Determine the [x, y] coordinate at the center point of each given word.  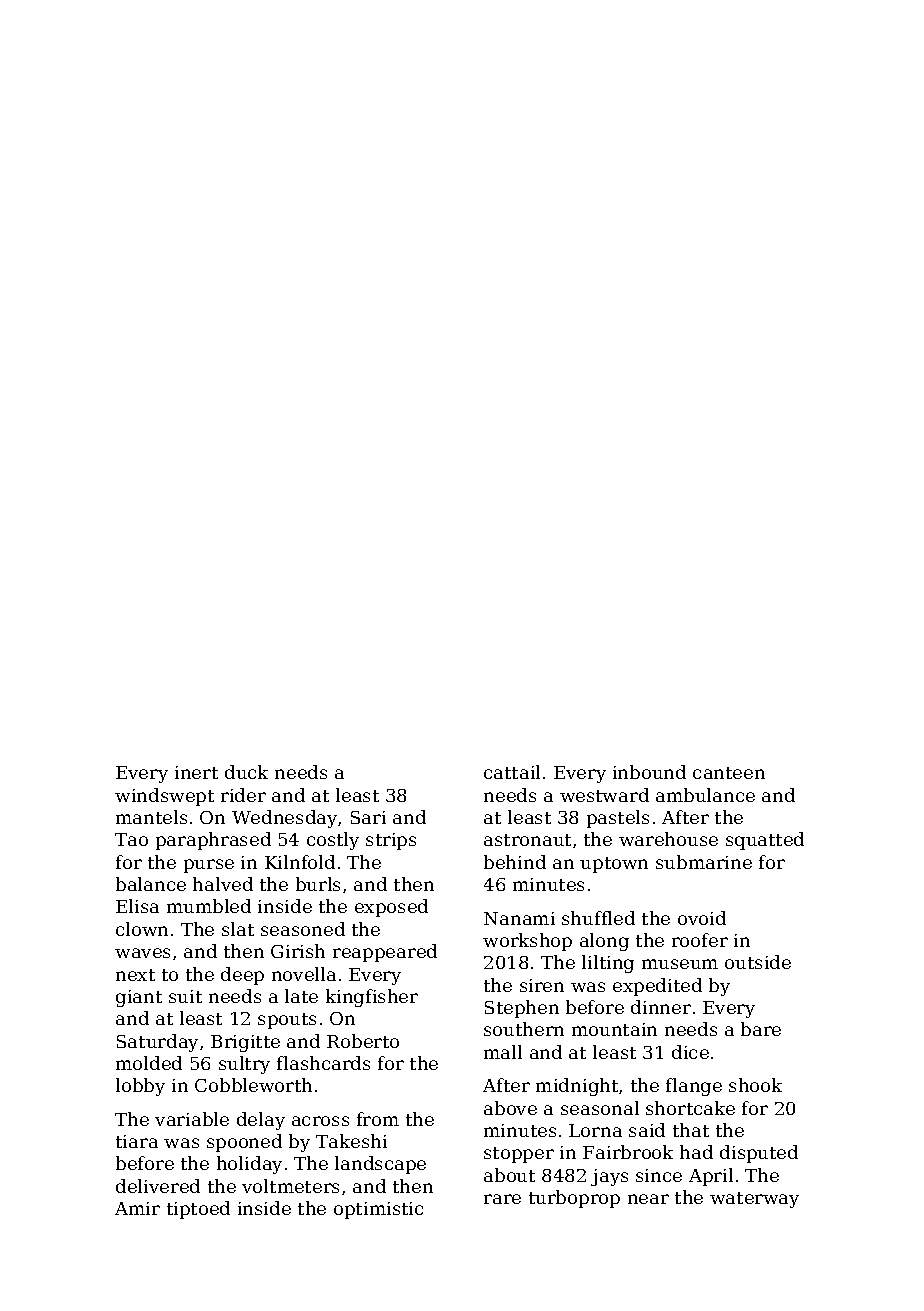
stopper [519, 1155]
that [691, 1130]
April [711, 1177]
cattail [512, 772]
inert [196, 772]
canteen [729, 773]
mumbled [209, 906]
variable [192, 1119]
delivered [158, 1186]
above [510, 1108]
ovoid [702, 918]
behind [515, 862]
